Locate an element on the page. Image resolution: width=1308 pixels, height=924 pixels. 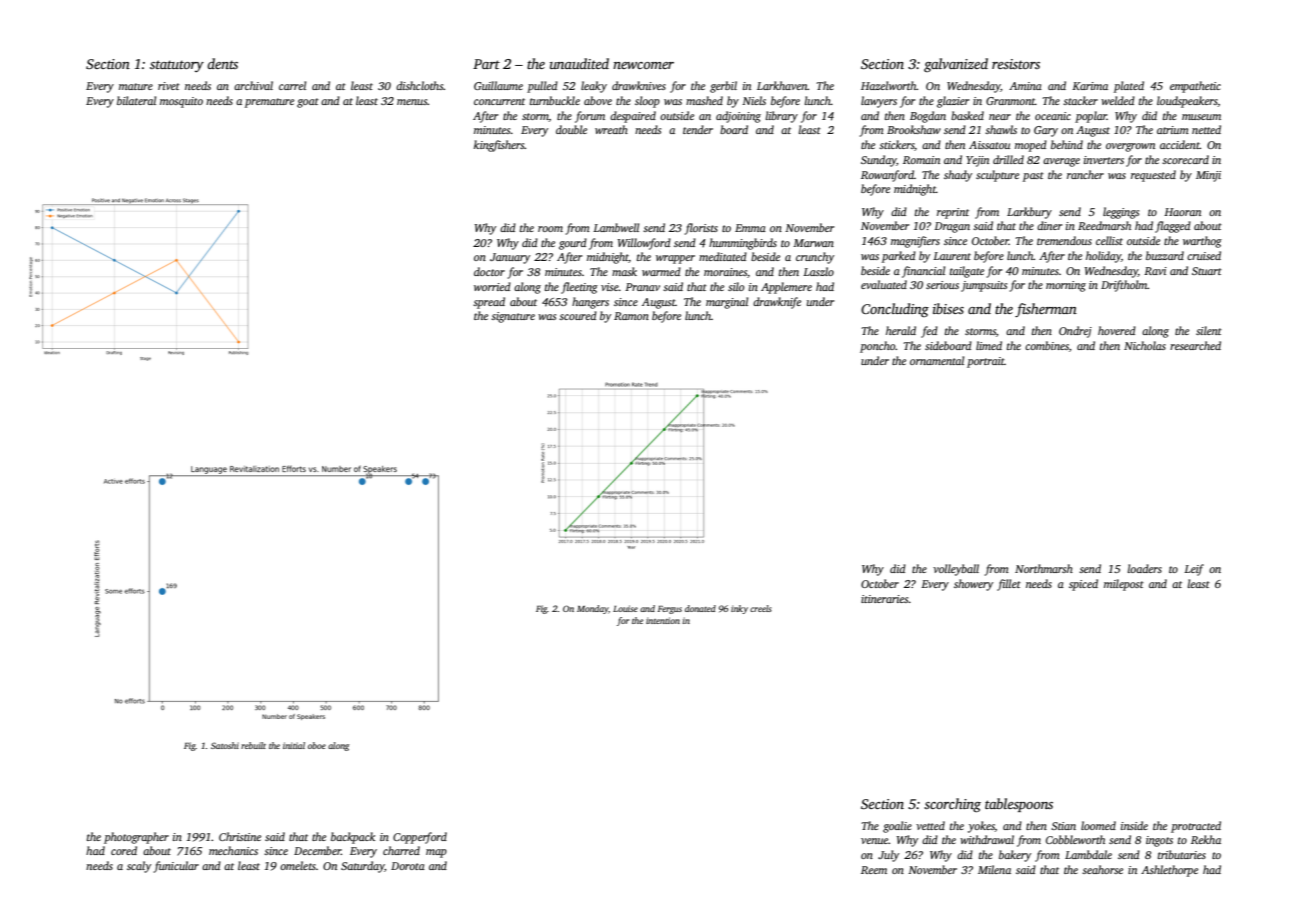
Romain is located at coordinates (921, 160).
